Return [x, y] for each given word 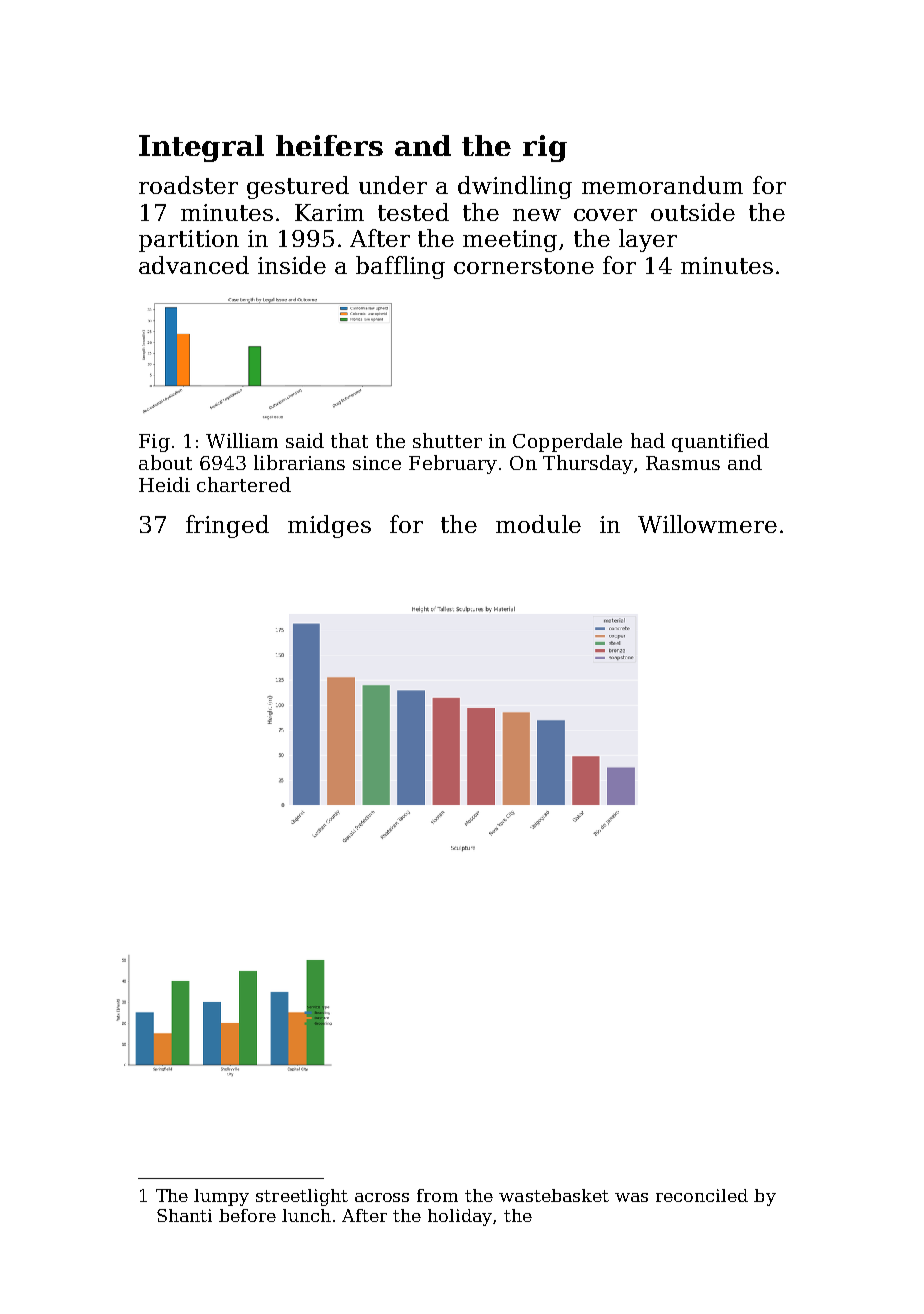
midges [329, 526]
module [538, 524]
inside [292, 265]
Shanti [184, 1215]
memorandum [662, 185]
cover [605, 215]
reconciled [702, 1195]
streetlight [302, 1197]
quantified [720, 442]
